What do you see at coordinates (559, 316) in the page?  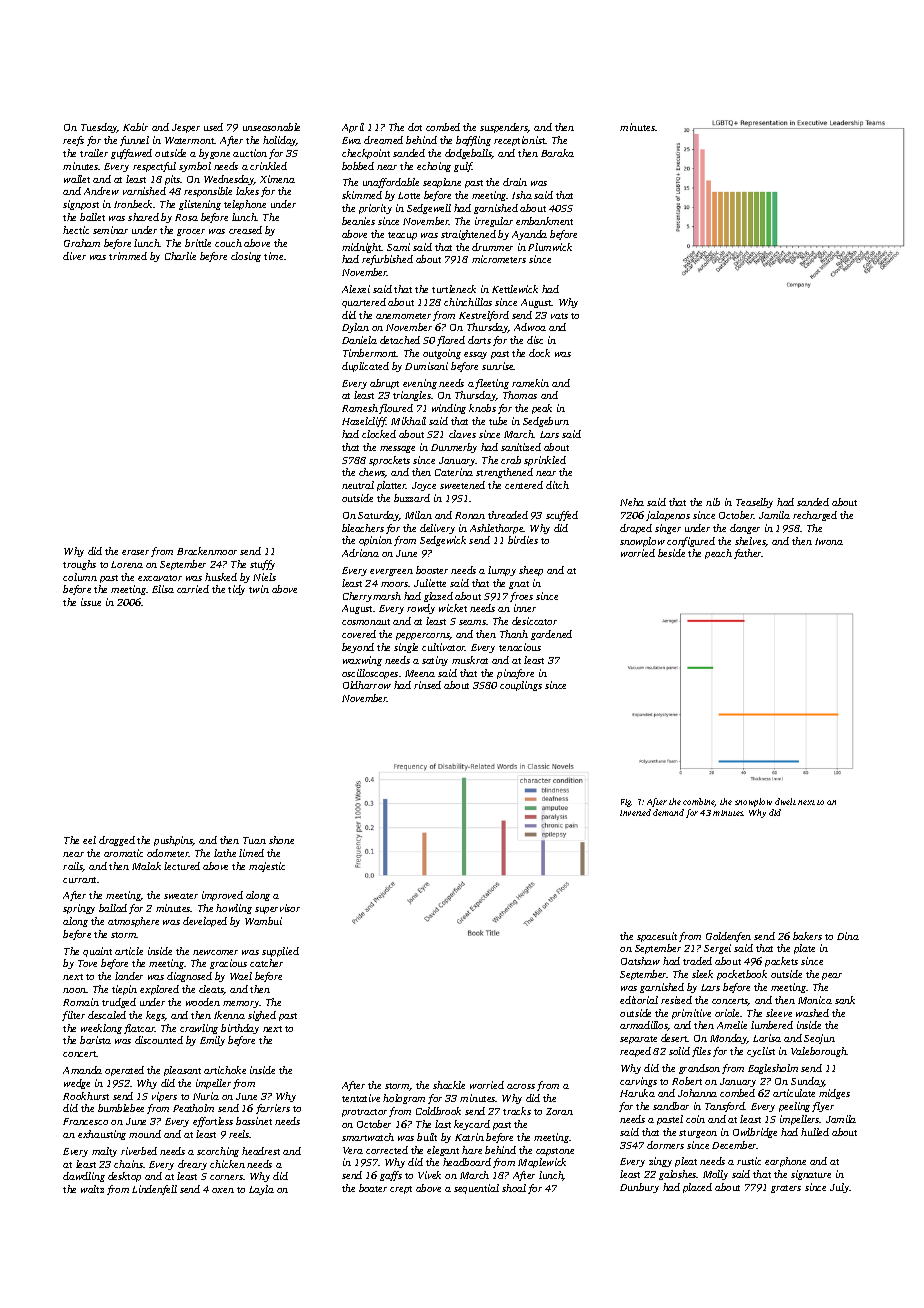 I see `vats` at bounding box center [559, 316].
